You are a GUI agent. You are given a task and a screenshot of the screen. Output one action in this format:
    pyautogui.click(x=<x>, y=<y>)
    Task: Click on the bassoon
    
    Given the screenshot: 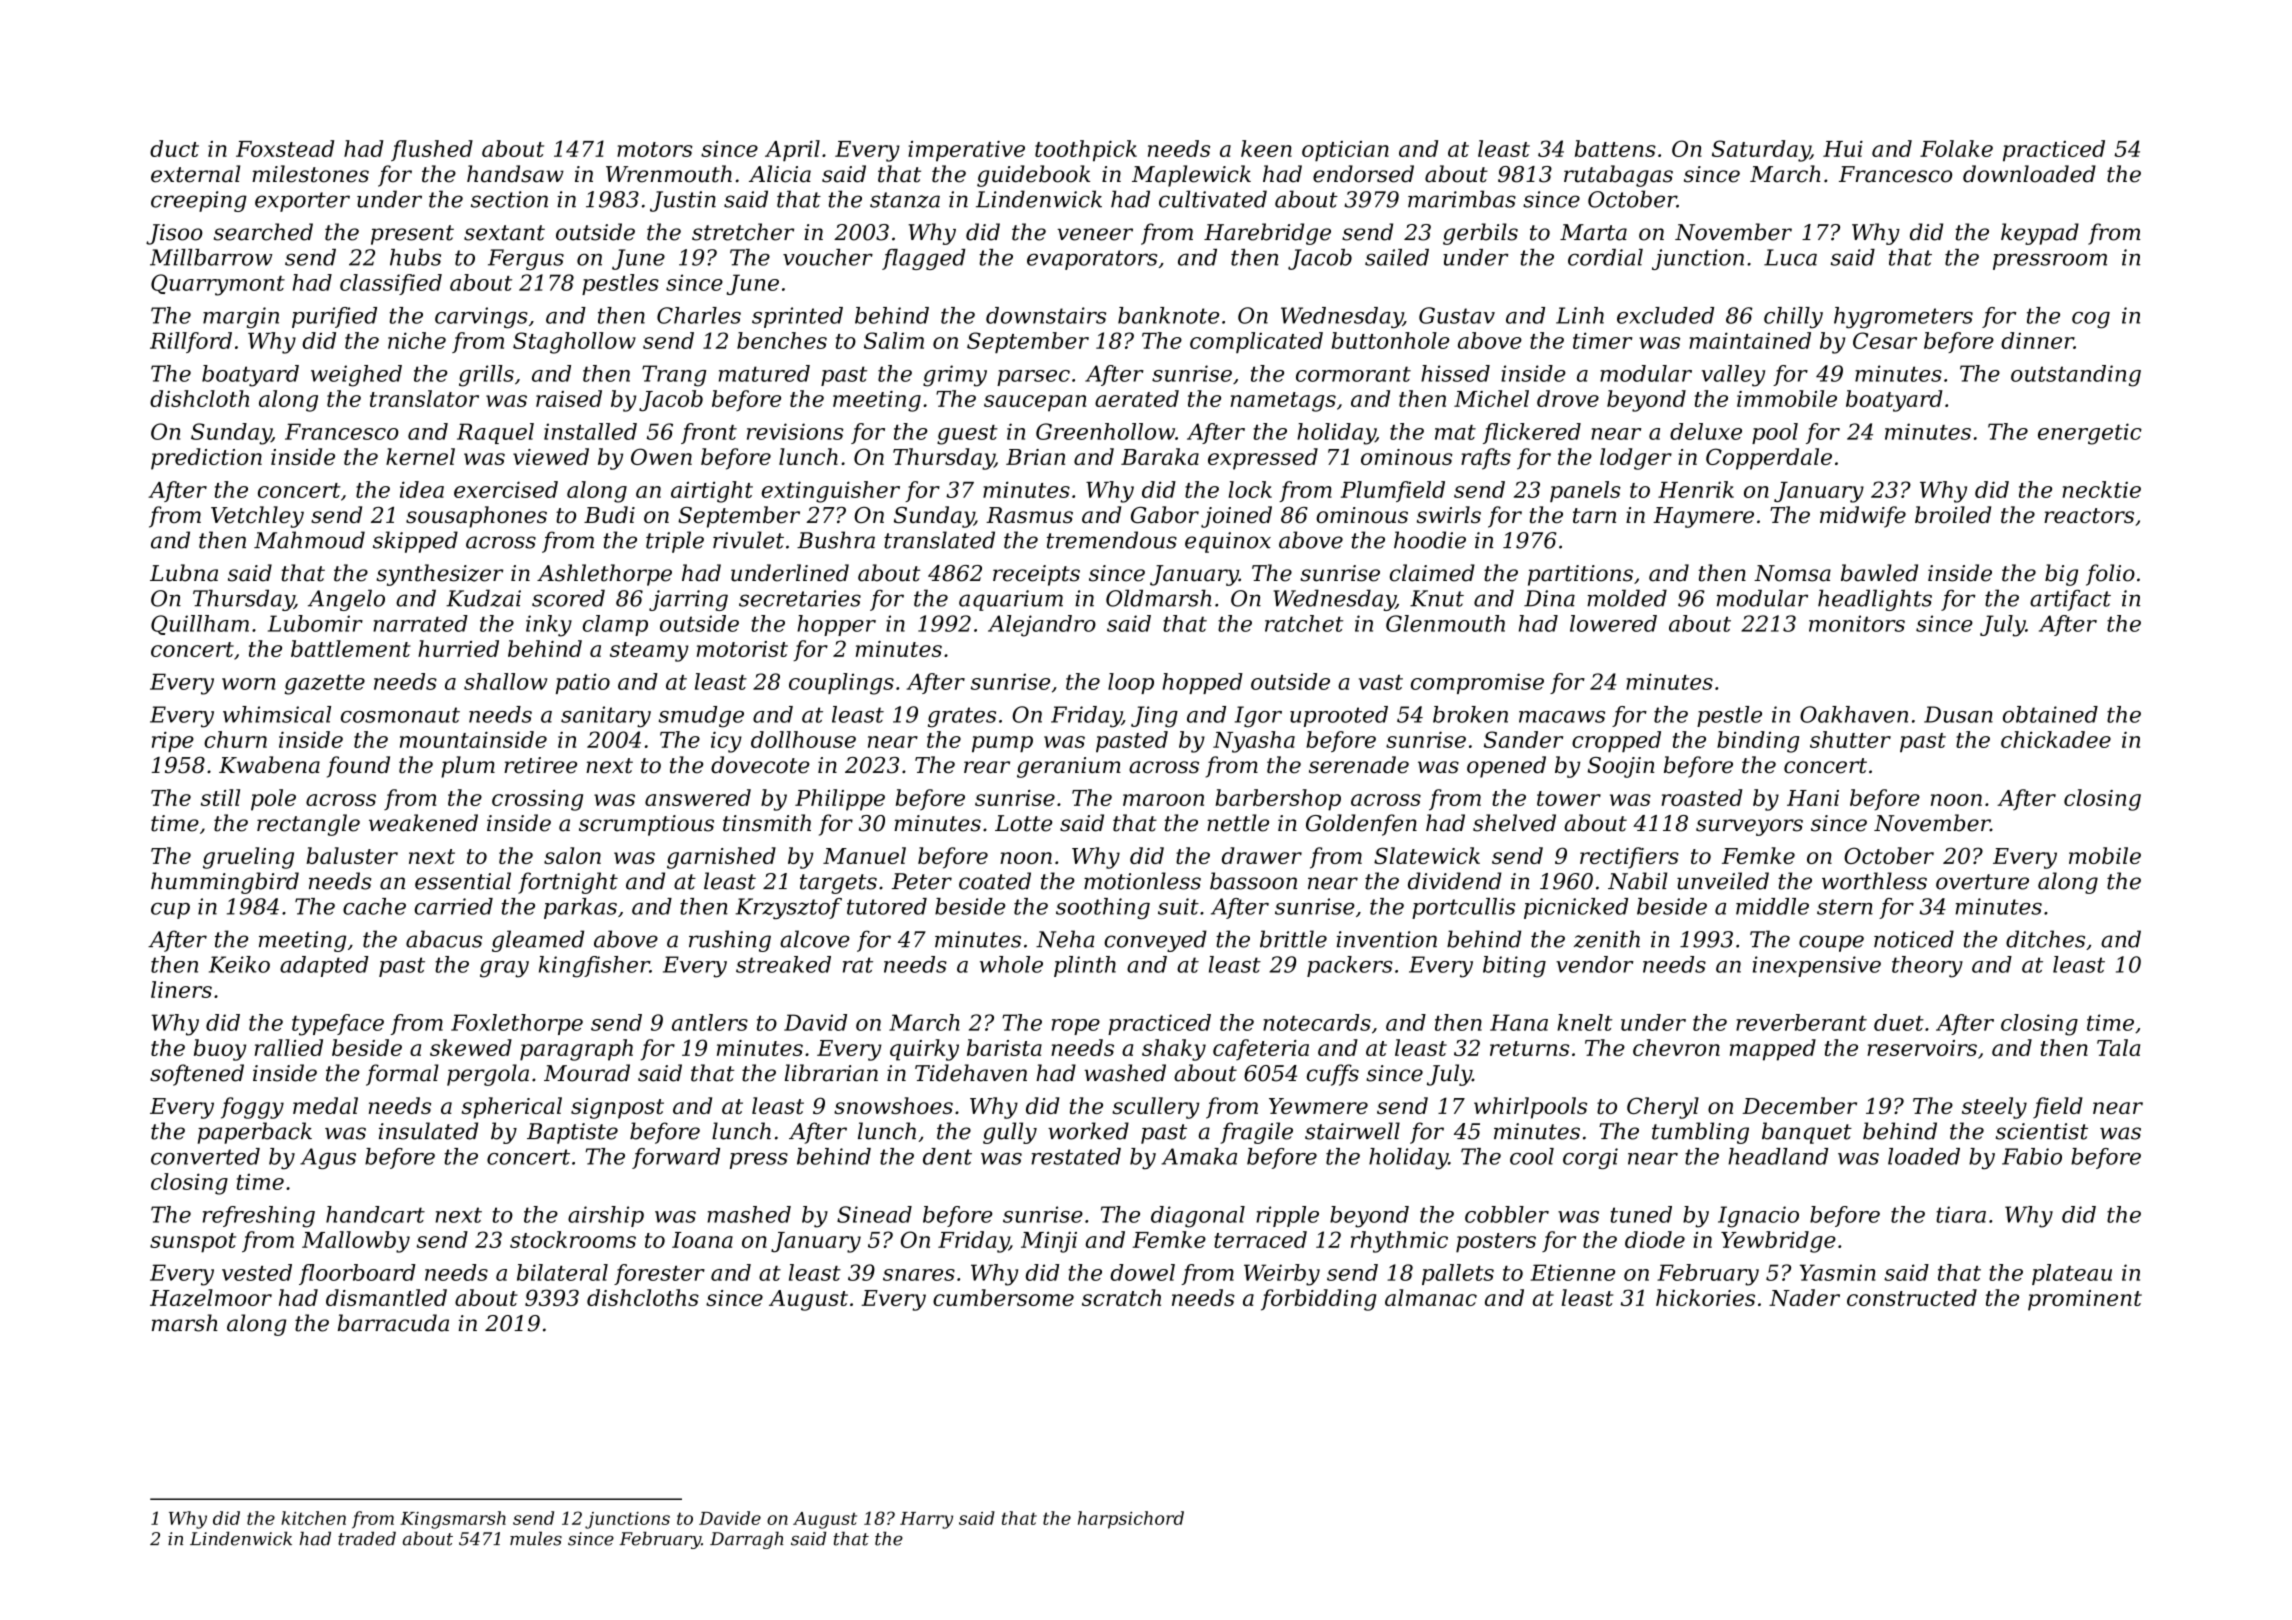 What is the action you would take?
    pyautogui.click(x=1253, y=881)
